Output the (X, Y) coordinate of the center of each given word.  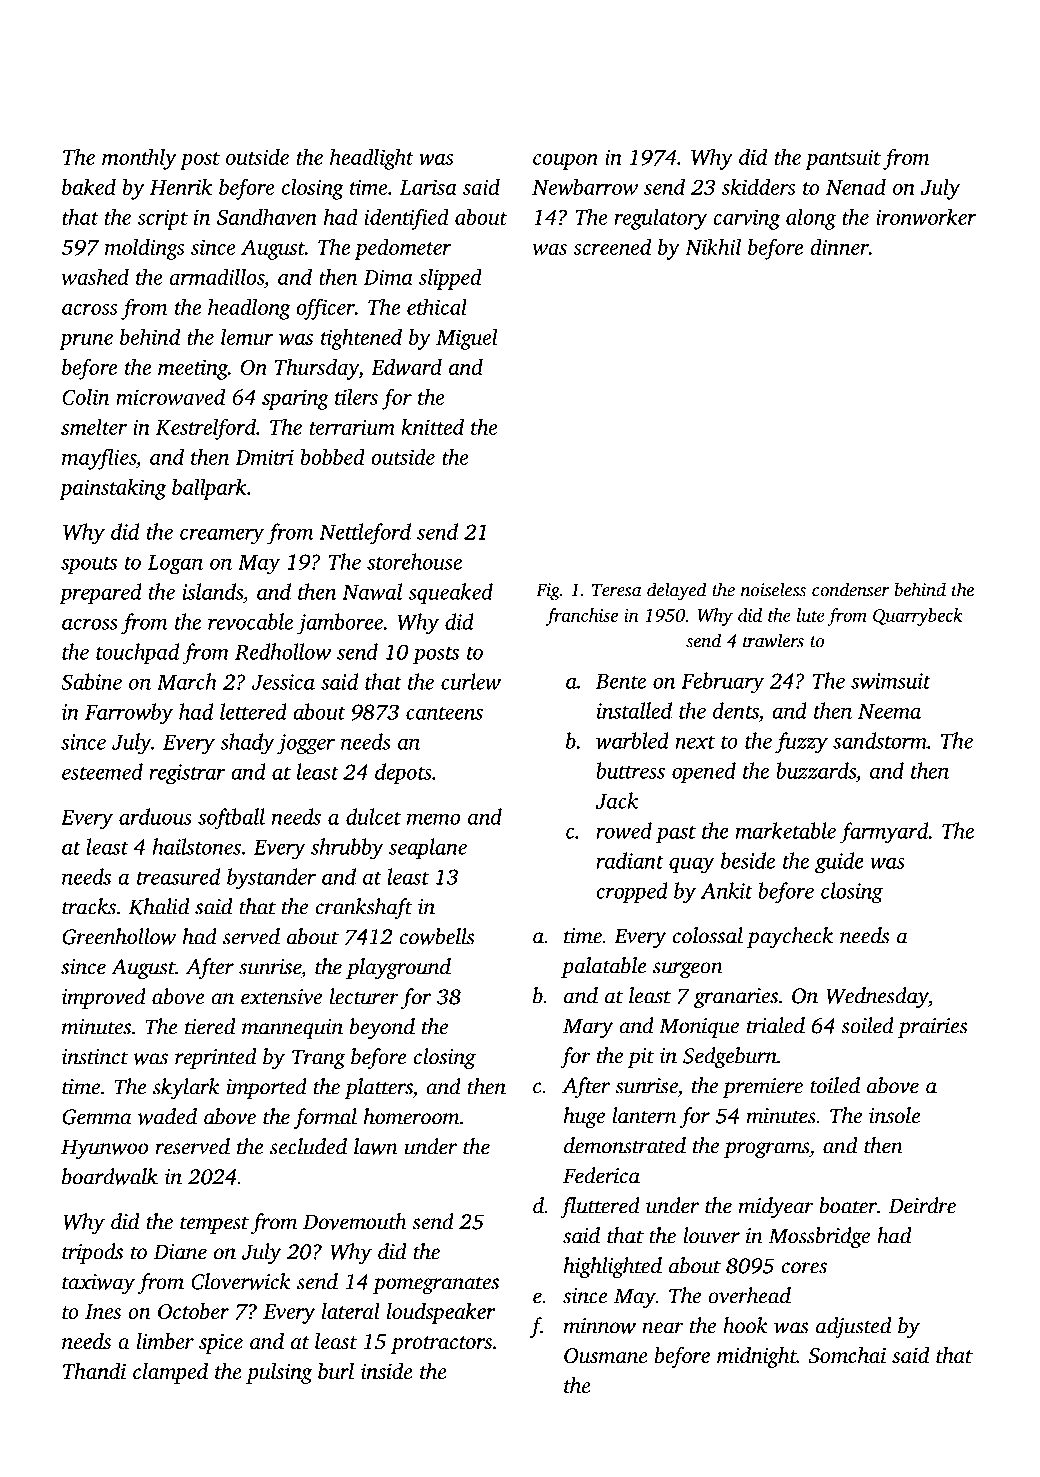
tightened (361, 339)
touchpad (137, 654)
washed (95, 276)
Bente (621, 681)
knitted (432, 426)
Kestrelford (206, 429)
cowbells (436, 936)
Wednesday (877, 997)
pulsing (279, 1373)
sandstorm (880, 740)
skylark (186, 1088)
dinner (839, 246)
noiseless (773, 589)
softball (231, 819)
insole (895, 1115)
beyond (382, 1028)
